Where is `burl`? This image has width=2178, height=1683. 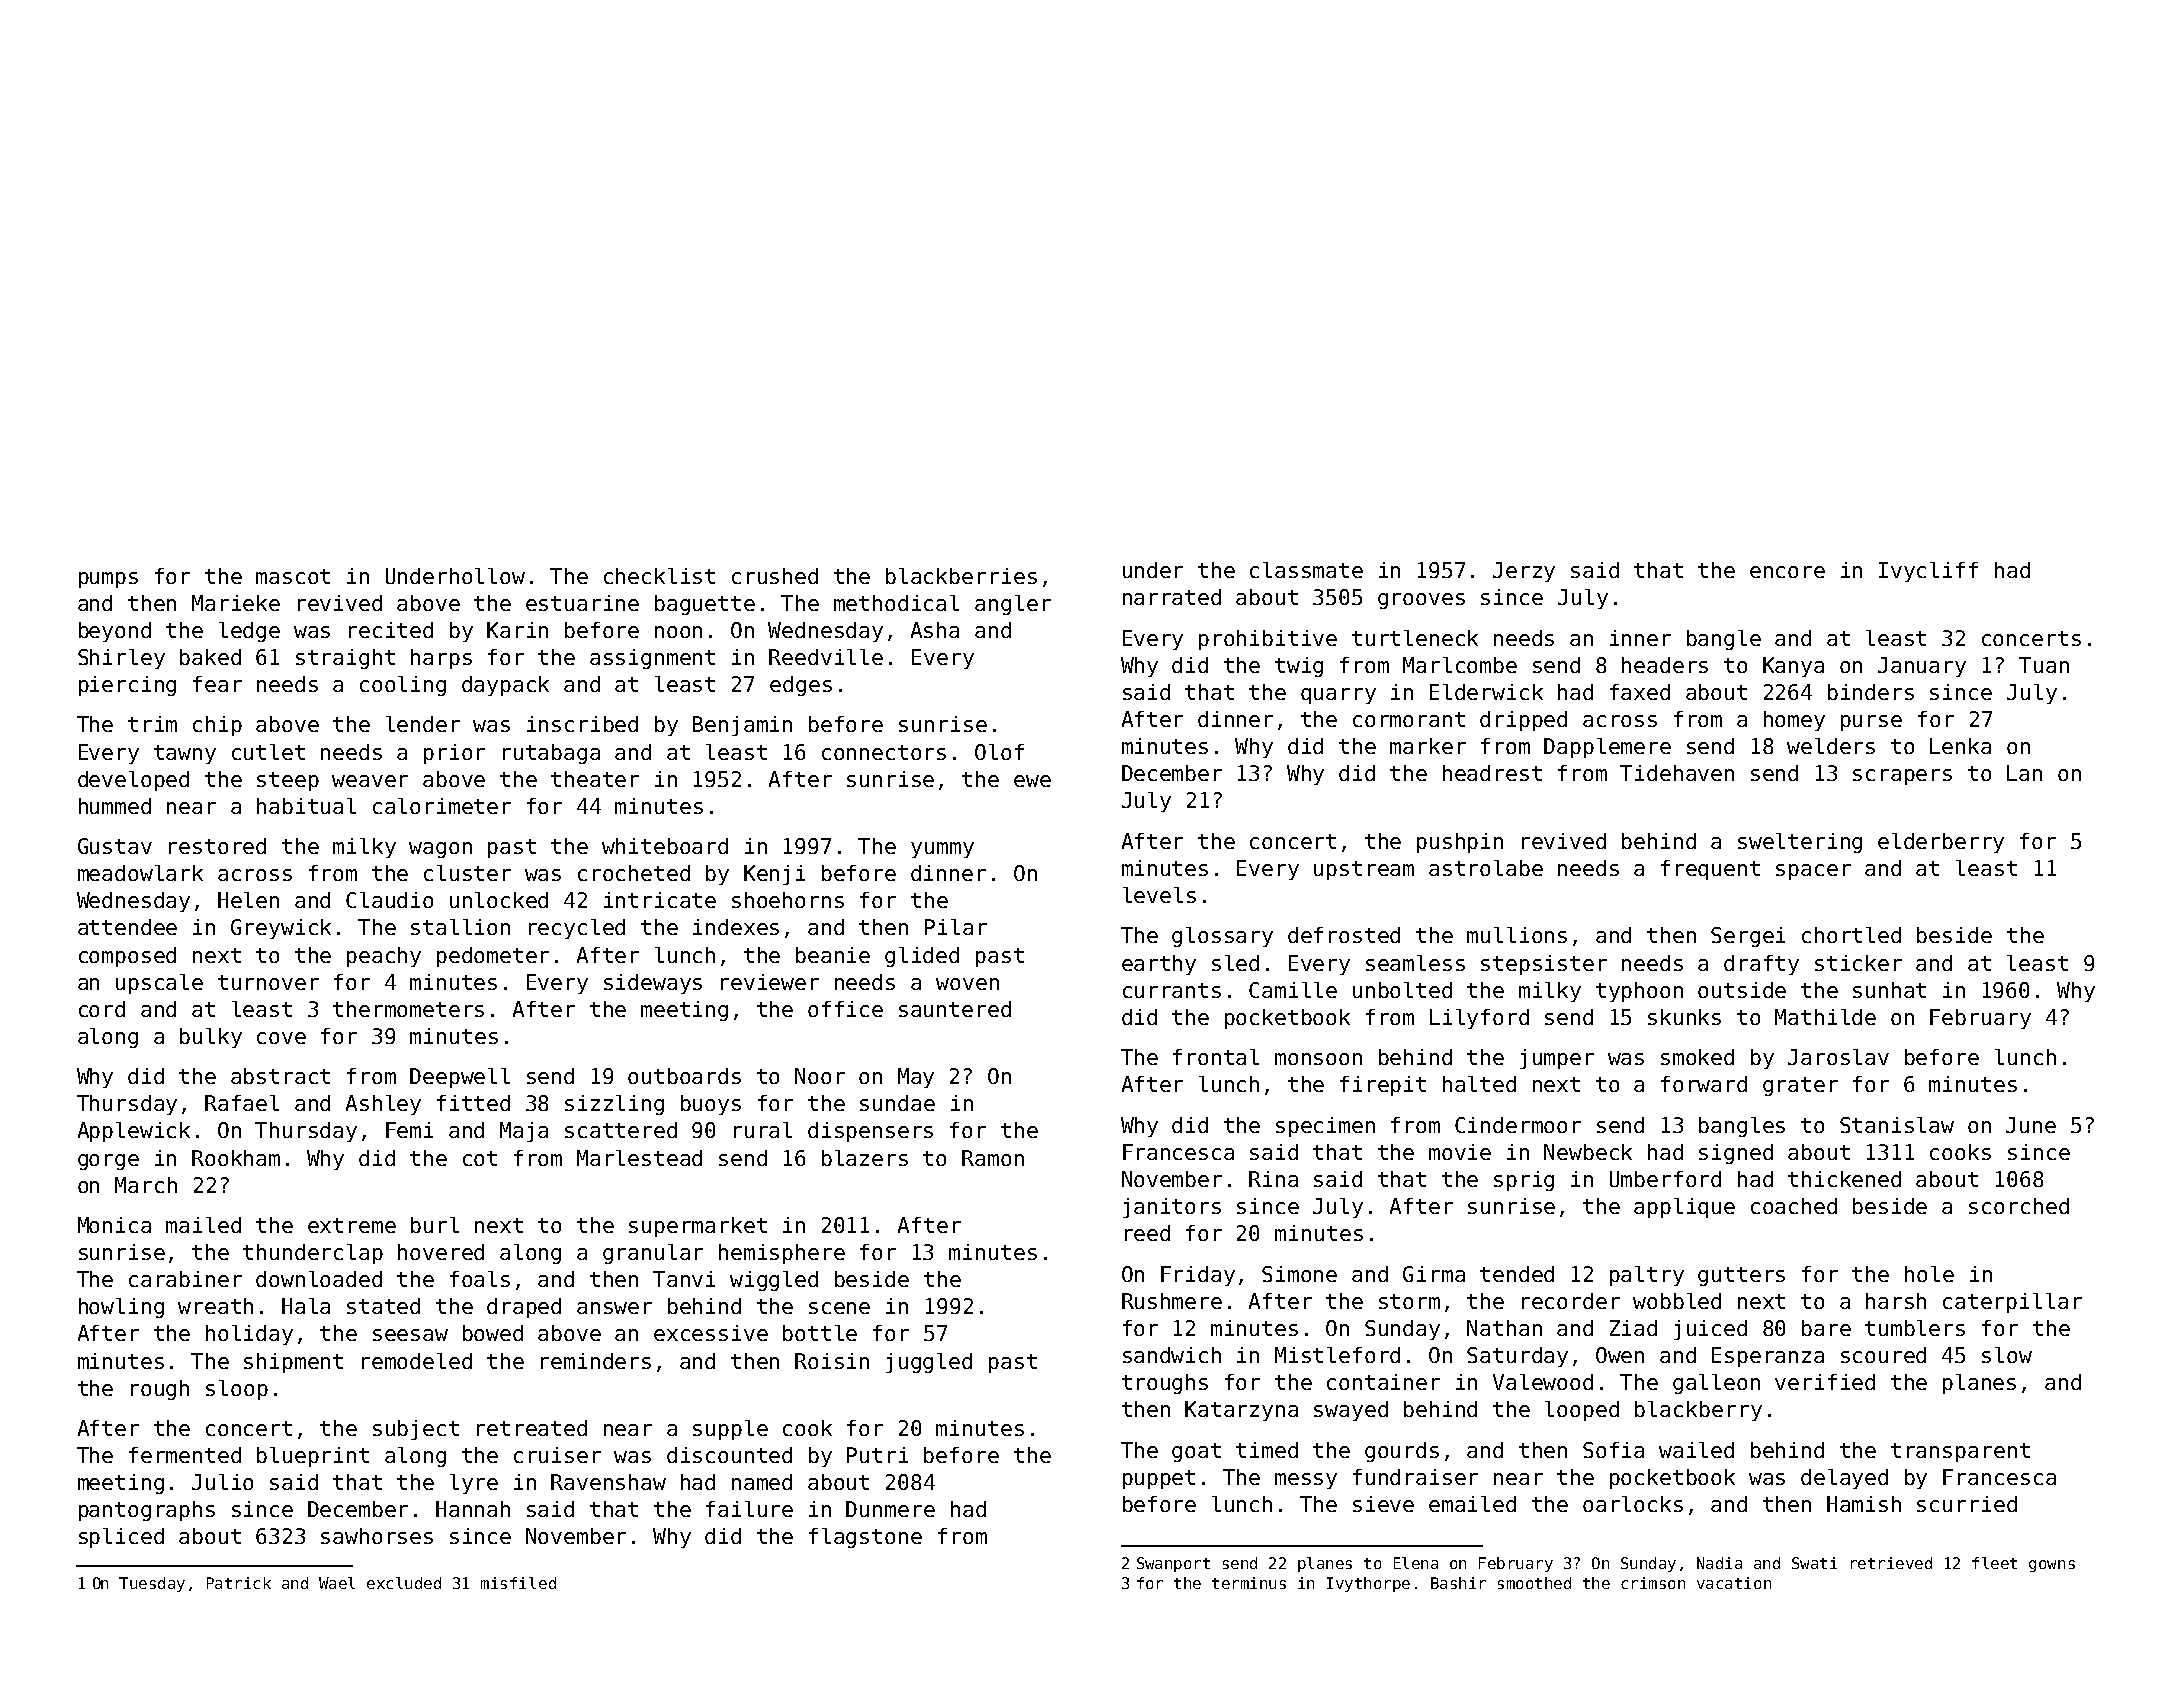 burl is located at coordinates (435, 1225).
